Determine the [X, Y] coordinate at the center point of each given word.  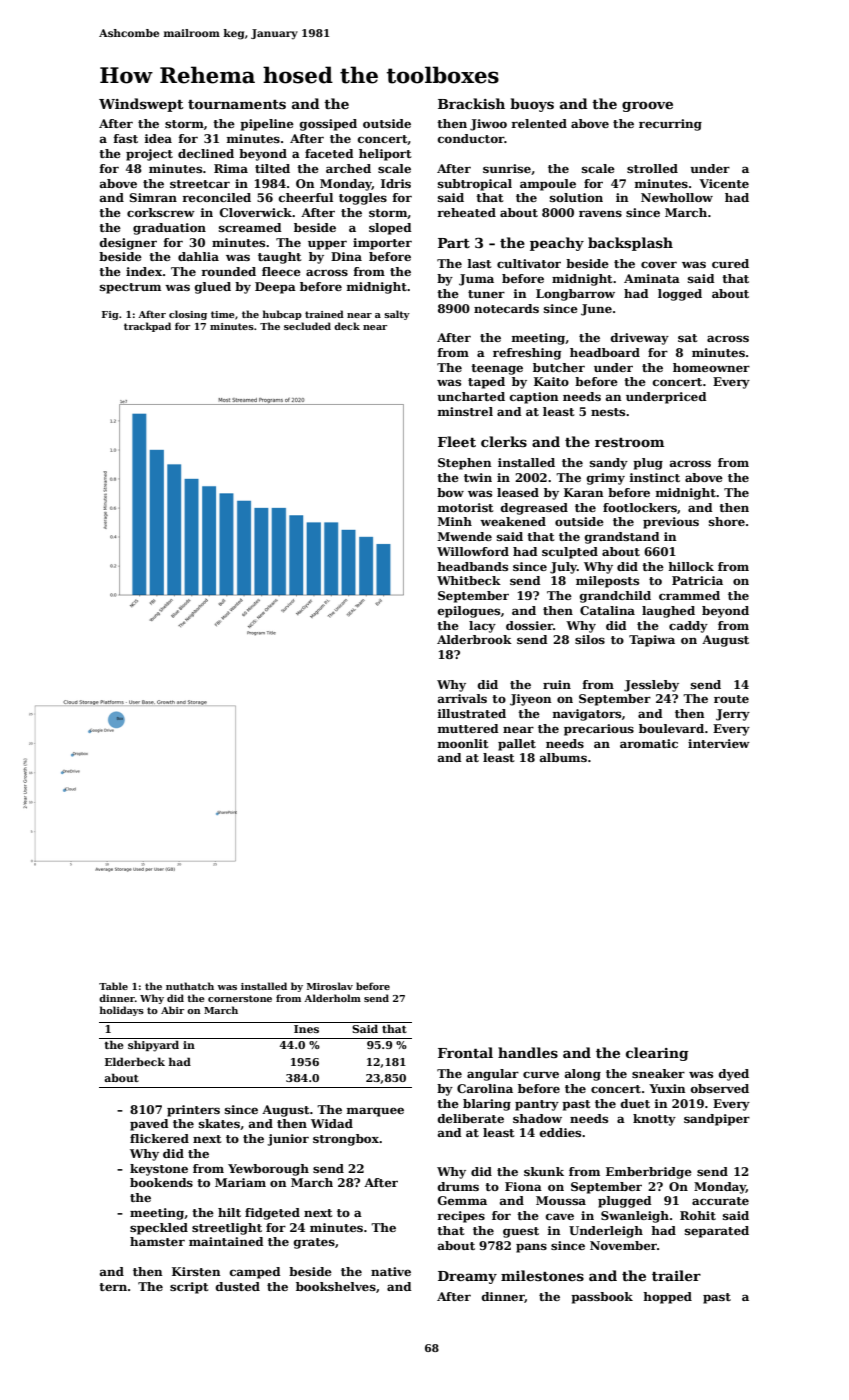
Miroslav [330, 986]
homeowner [711, 367]
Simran [153, 197]
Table [113, 986]
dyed [734, 1075]
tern [113, 1287]
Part [454, 243]
